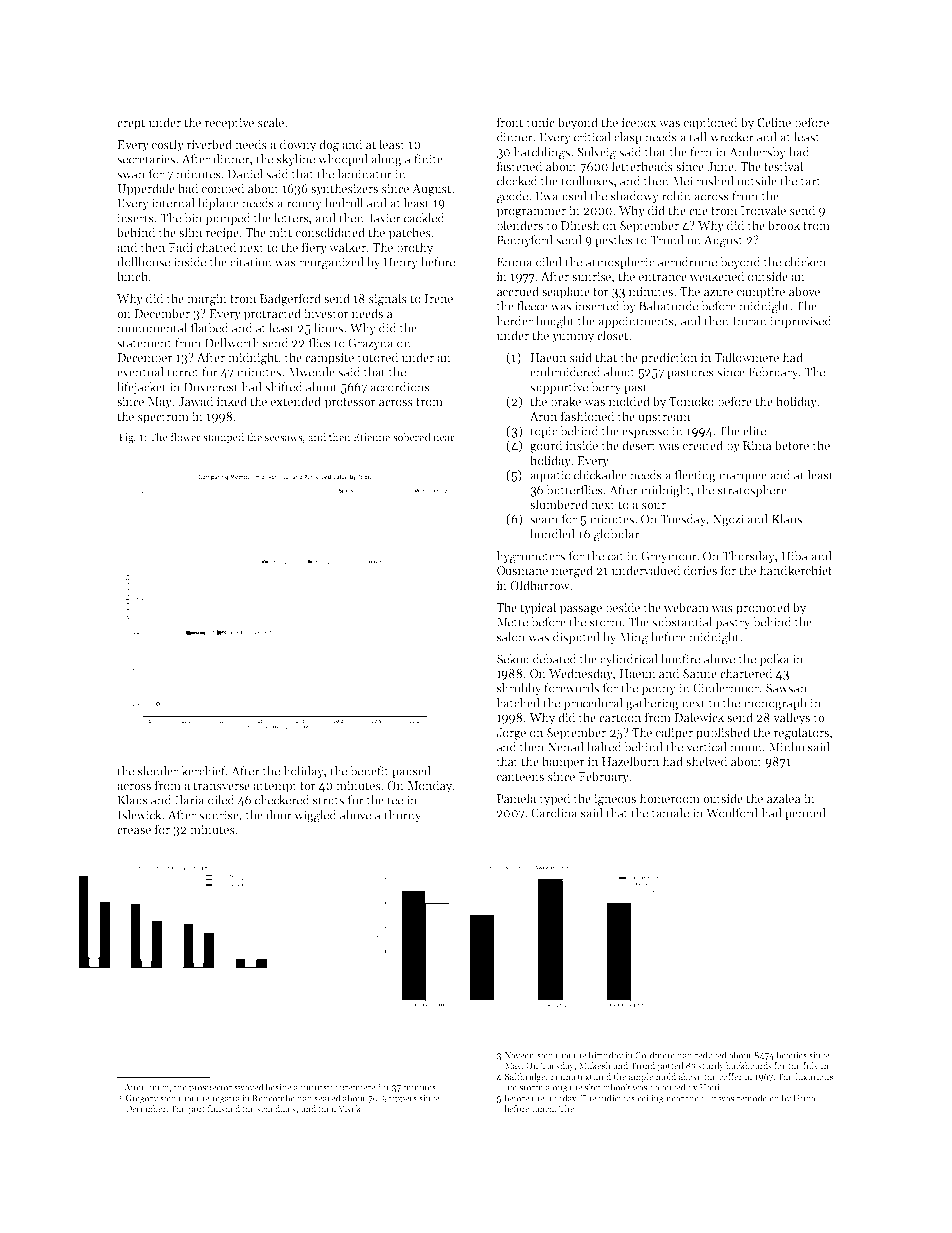 This screenshot has width=952, height=1233. I want to click on debated, so click(555, 659).
